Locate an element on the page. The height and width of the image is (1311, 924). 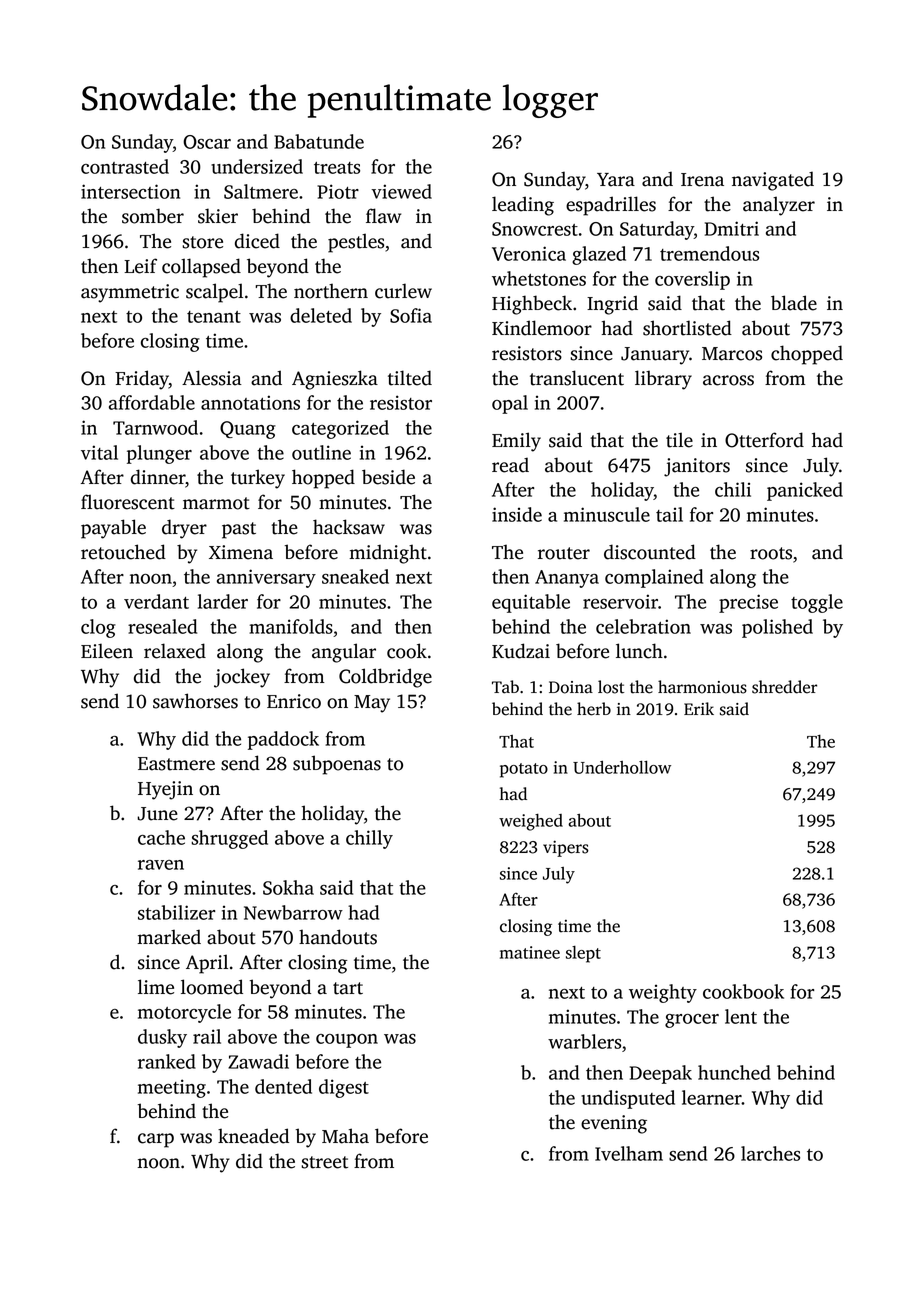
library is located at coordinates (663, 380).
